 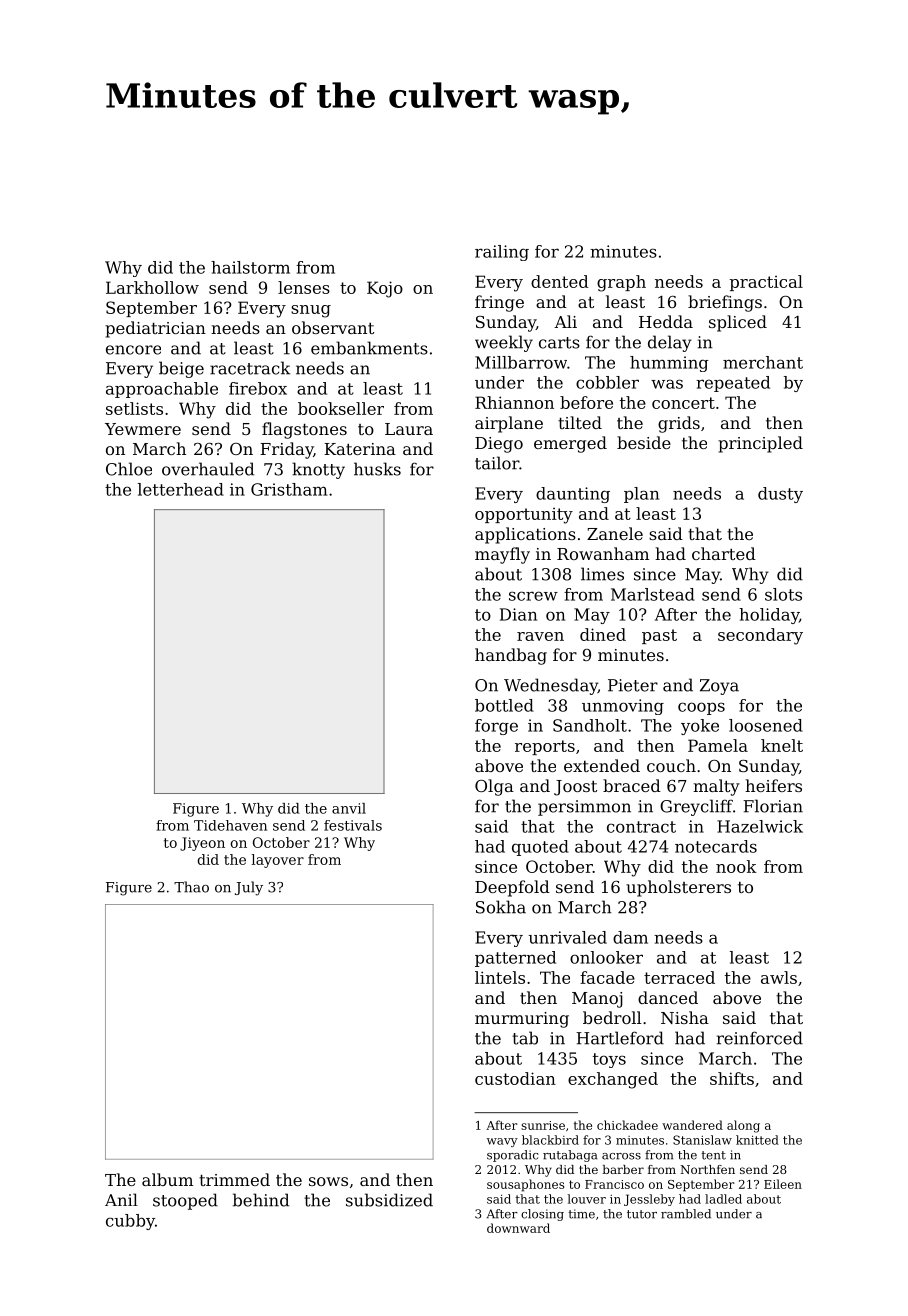 What do you see at coordinates (766, 283) in the screenshot?
I see `practical` at bounding box center [766, 283].
